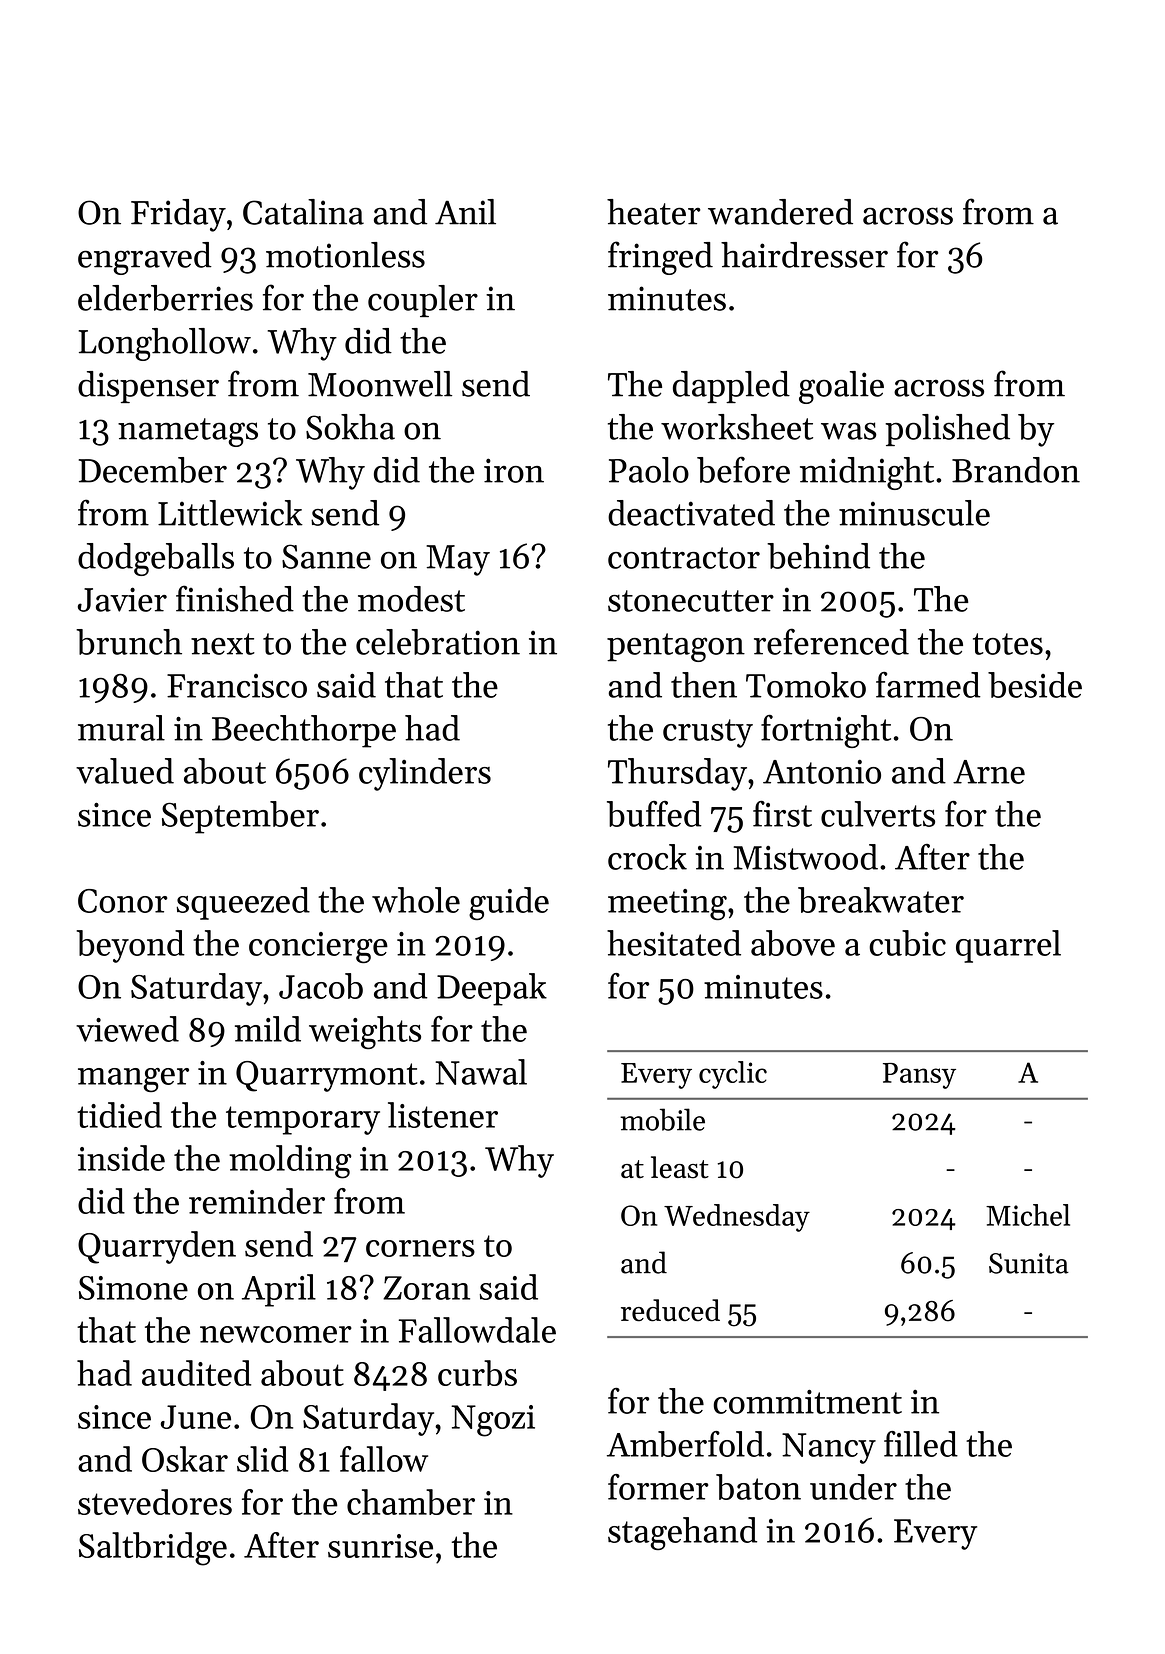 Image resolution: width=1165 pixels, height=1654 pixels. What do you see at coordinates (881, 900) in the image?
I see `breakwater` at bounding box center [881, 900].
